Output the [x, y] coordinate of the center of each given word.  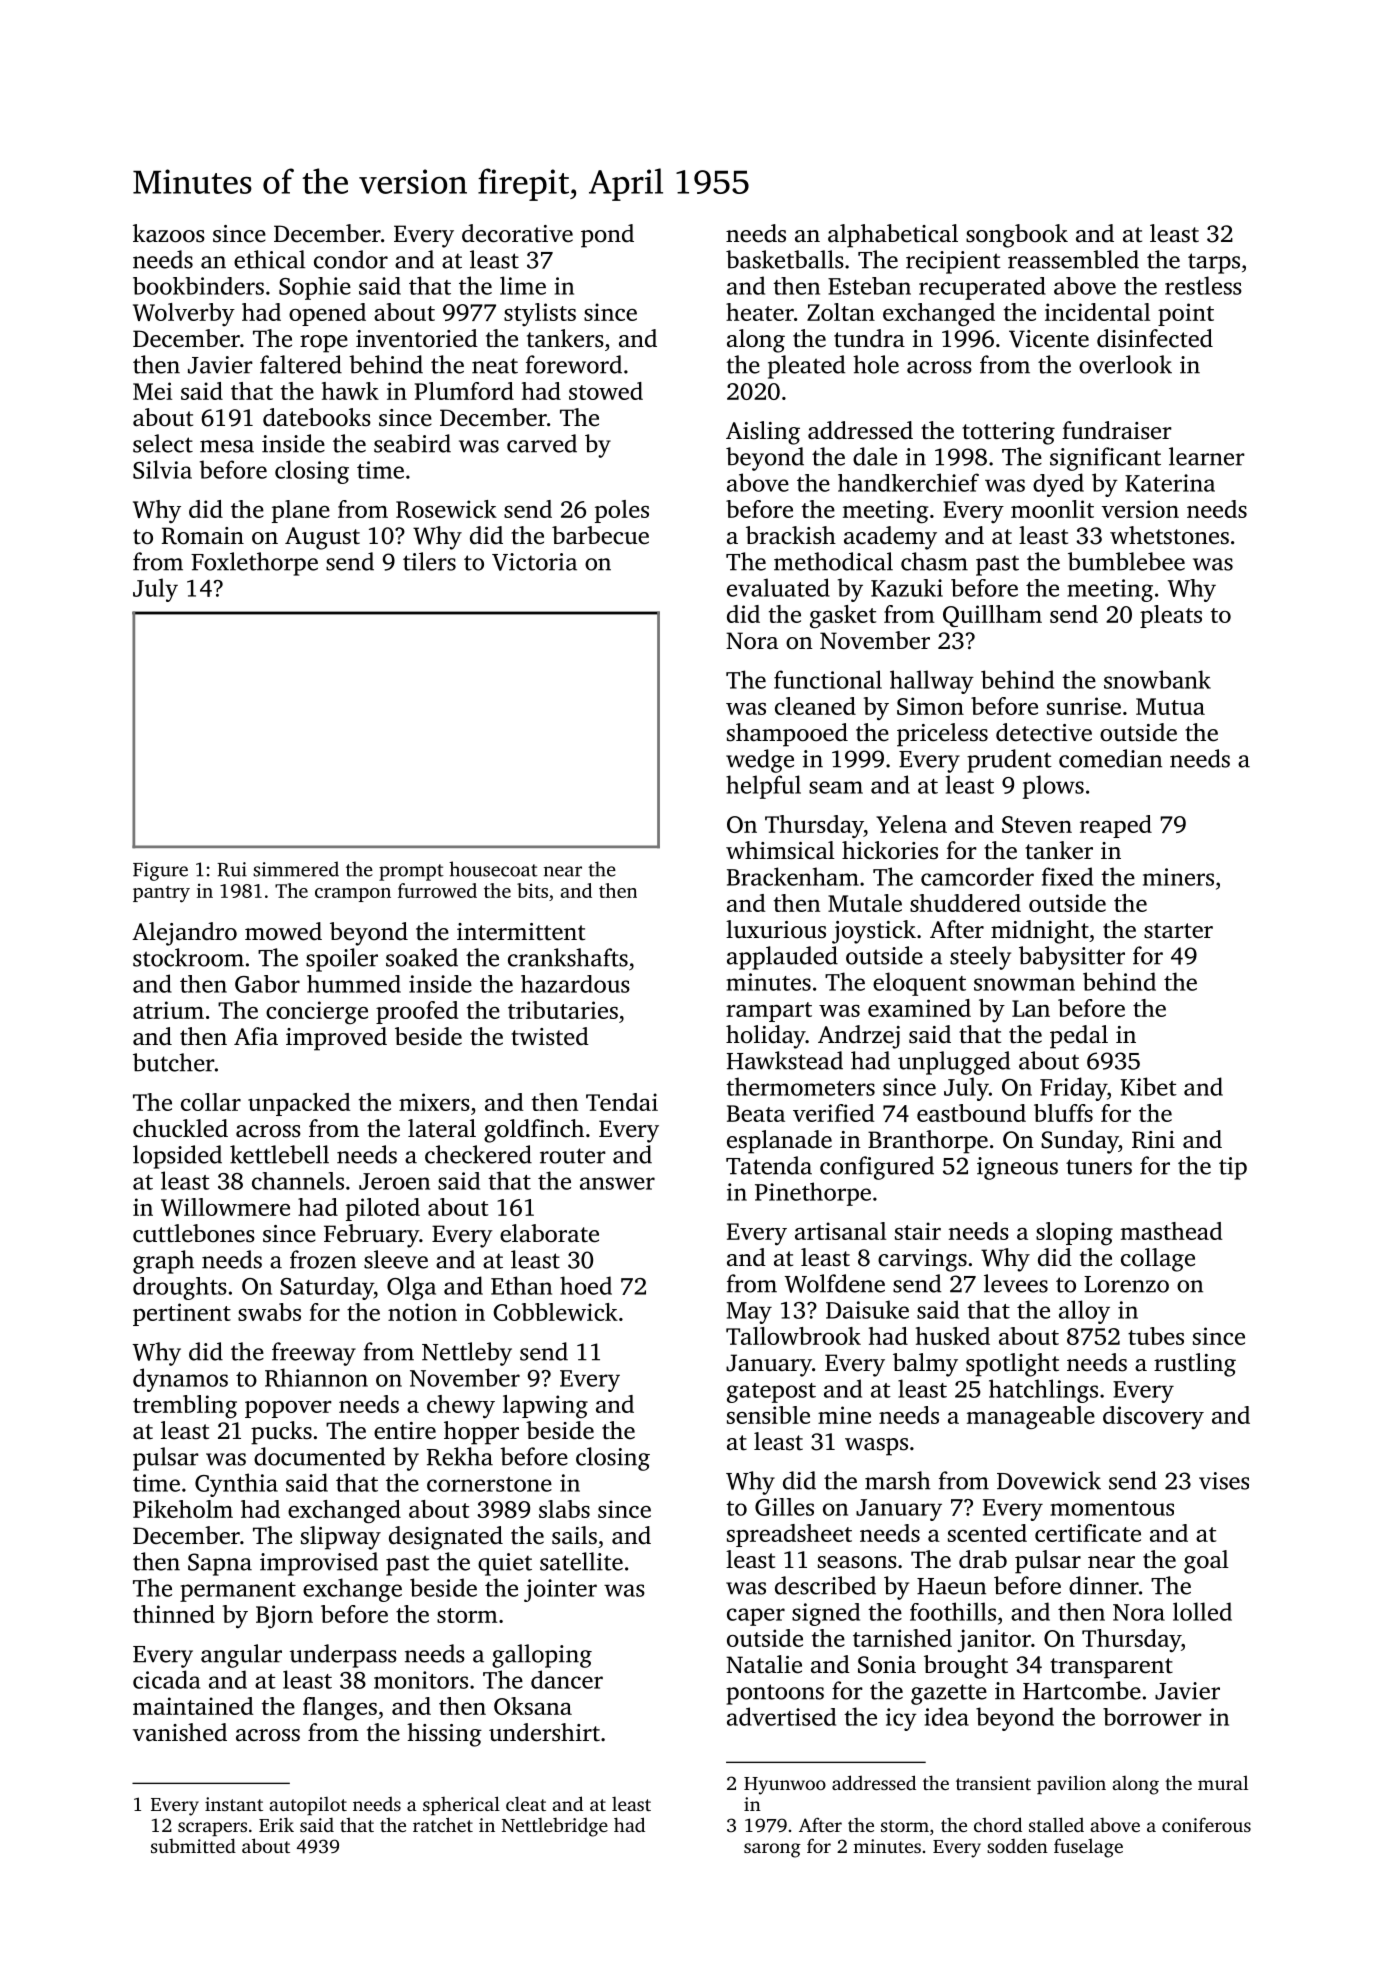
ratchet [443, 1824]
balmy [925, 1365]
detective [1044, 732]
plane [301, 511]
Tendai [622, 1102]
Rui [232, 869]
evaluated [778, 587]
